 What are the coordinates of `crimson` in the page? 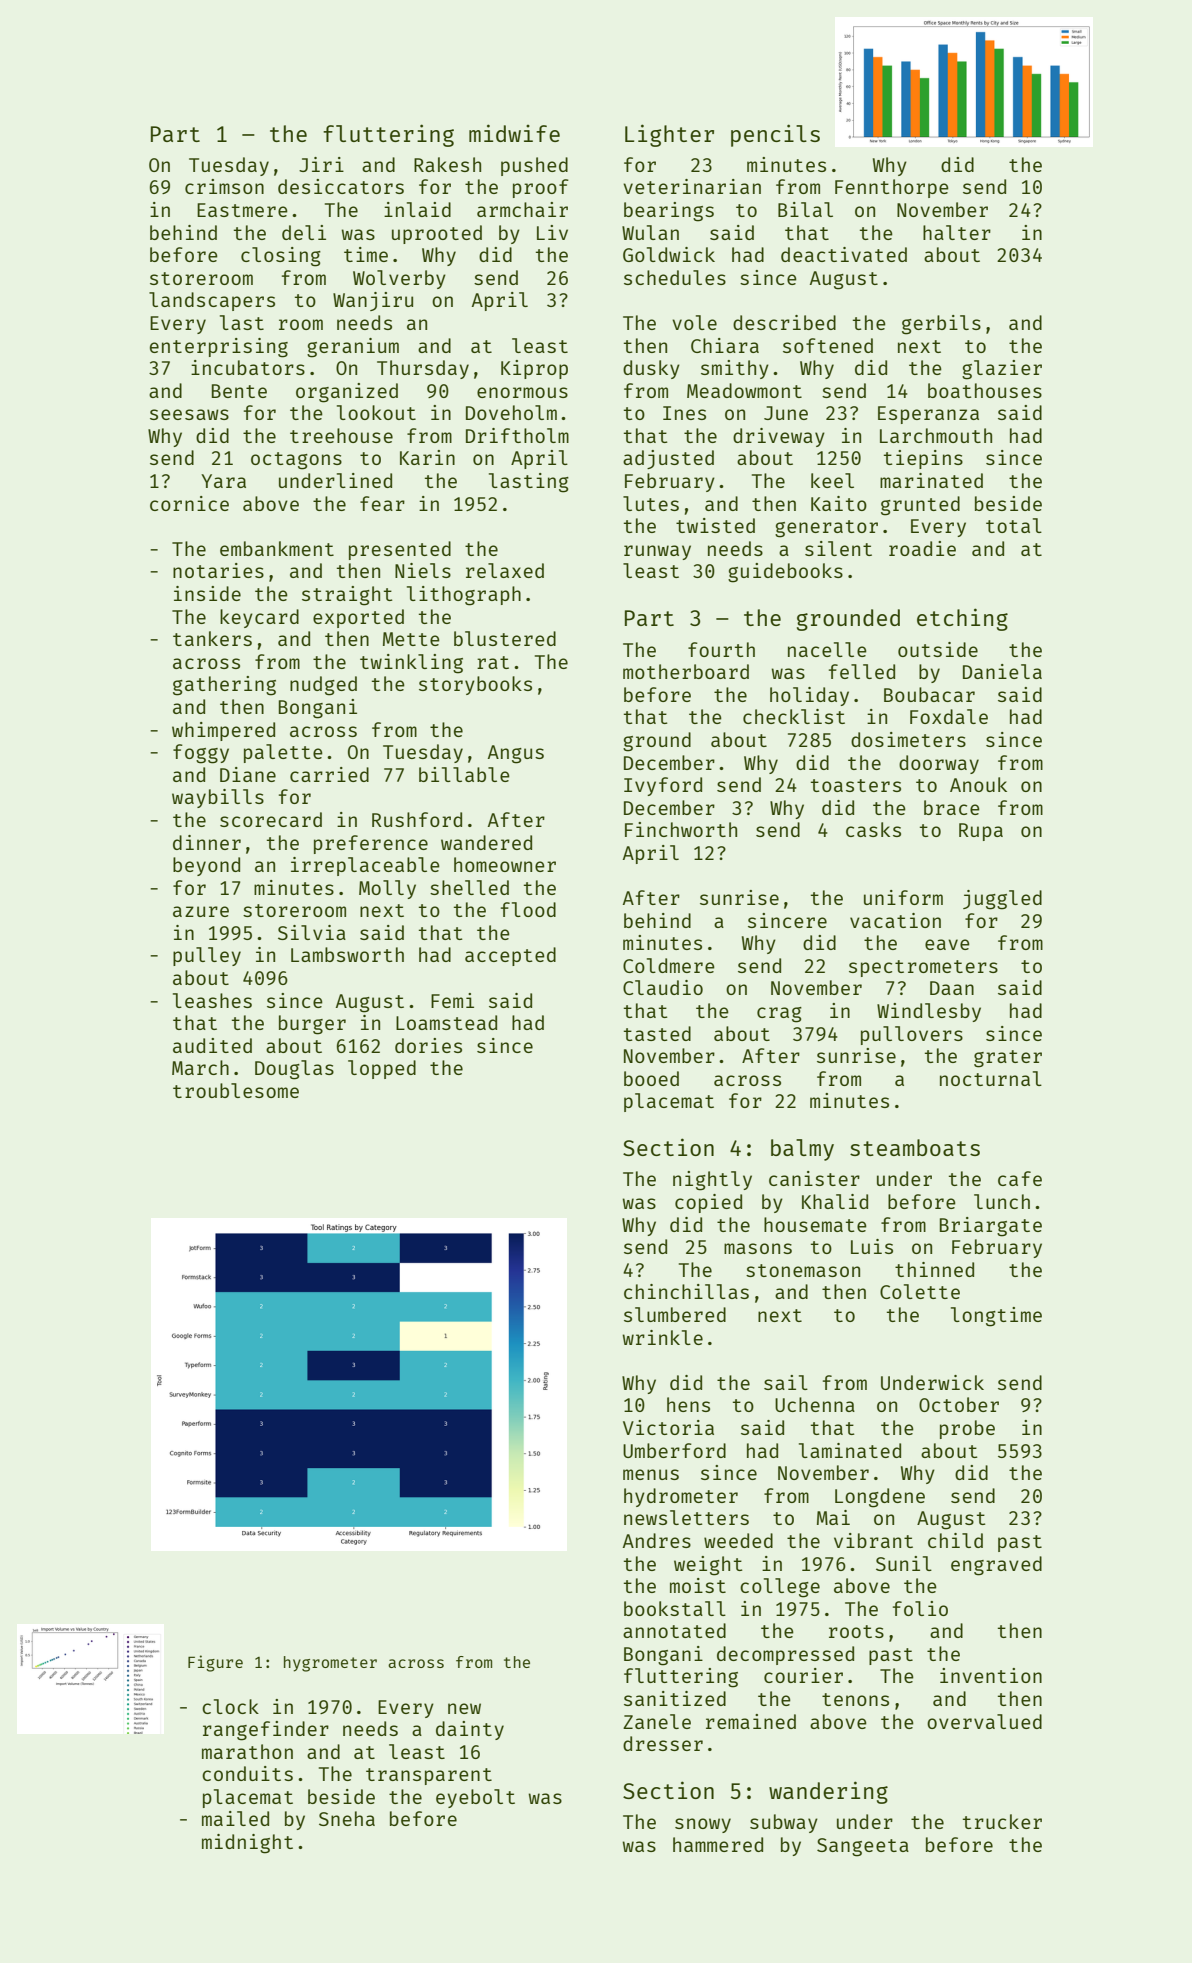 It's located at (224, 186).
